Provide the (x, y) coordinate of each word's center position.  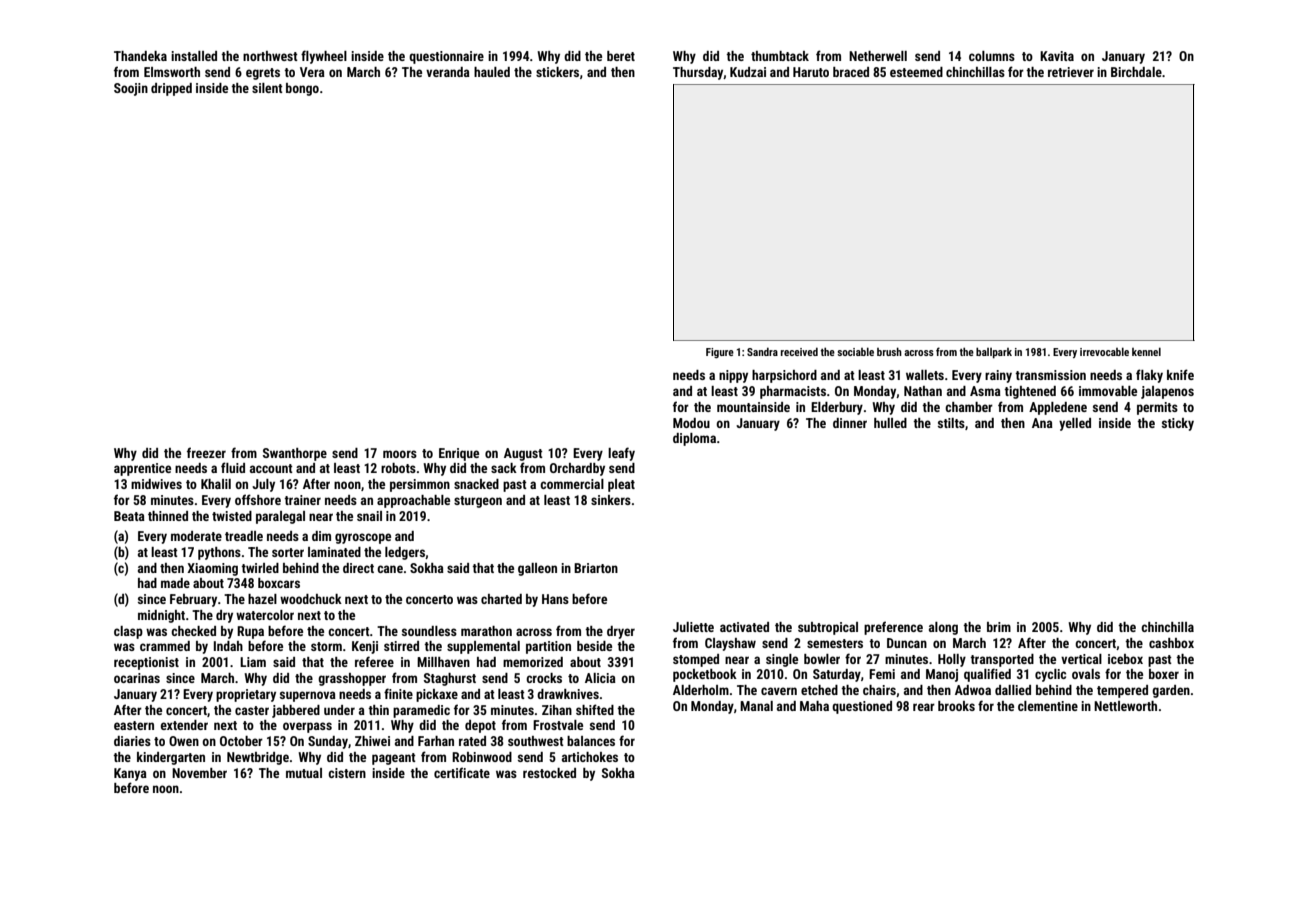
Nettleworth (1125, 706)
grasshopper (352, 679)
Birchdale (1136, 72)
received (799, 352)
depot (480, 726)
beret (621, 56)
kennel (1146, 351)
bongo (302, 89)
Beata (129, 516)
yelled (1075, 424)
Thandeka (140, 56)
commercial (572, 484)
